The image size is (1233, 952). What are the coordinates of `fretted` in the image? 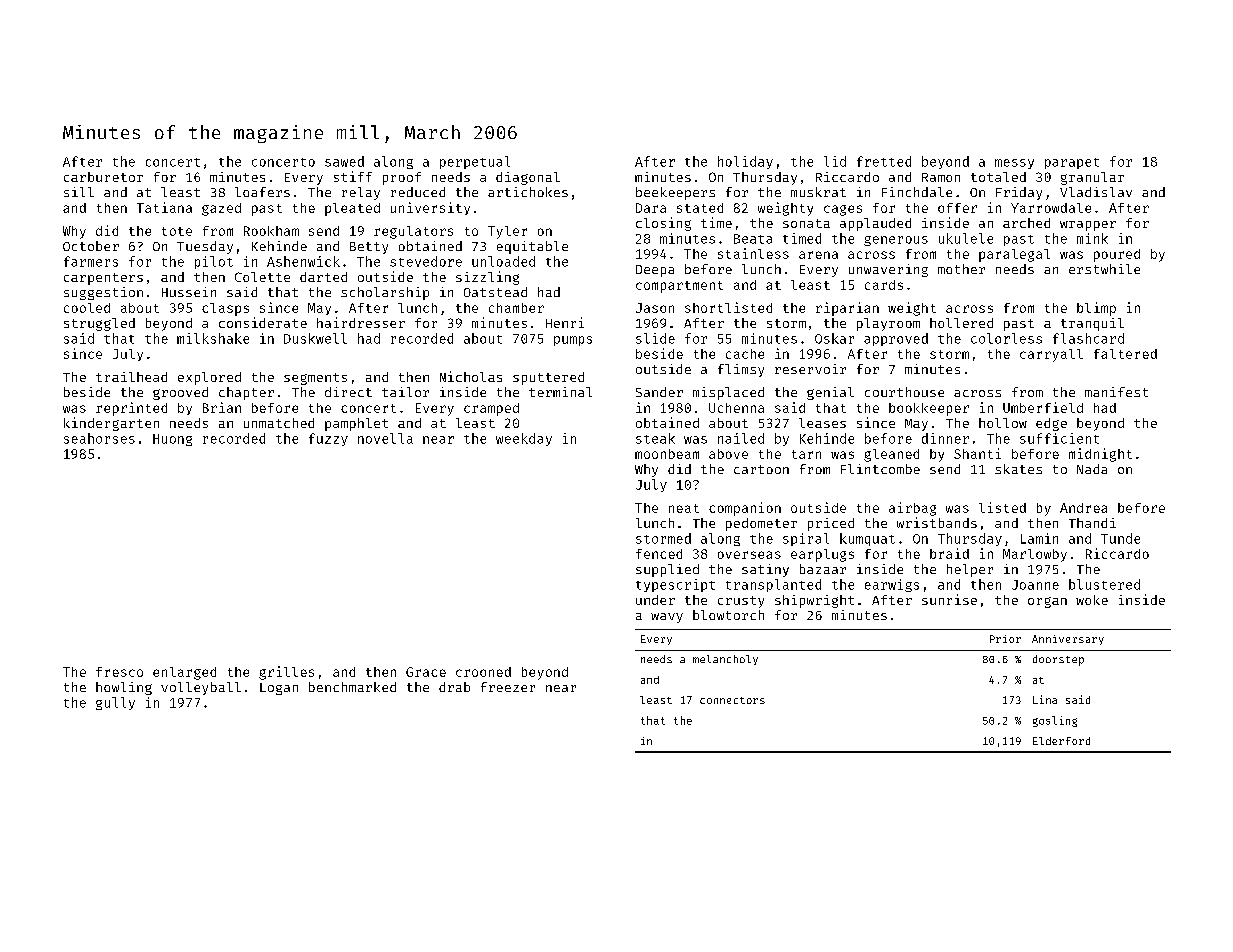 It's located at (884, 161).
